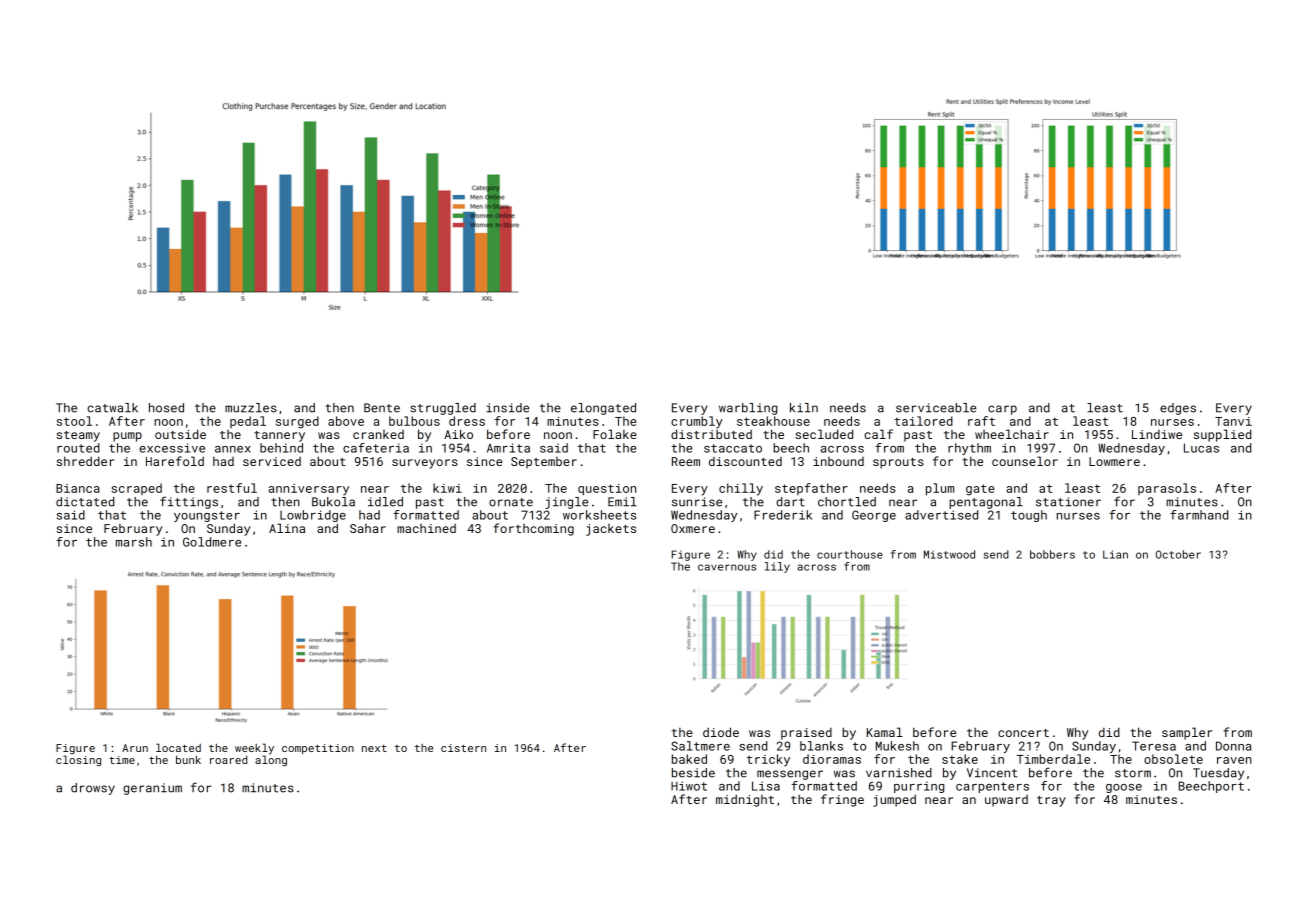  I want to click on bobbers, so click(1052, 554).
